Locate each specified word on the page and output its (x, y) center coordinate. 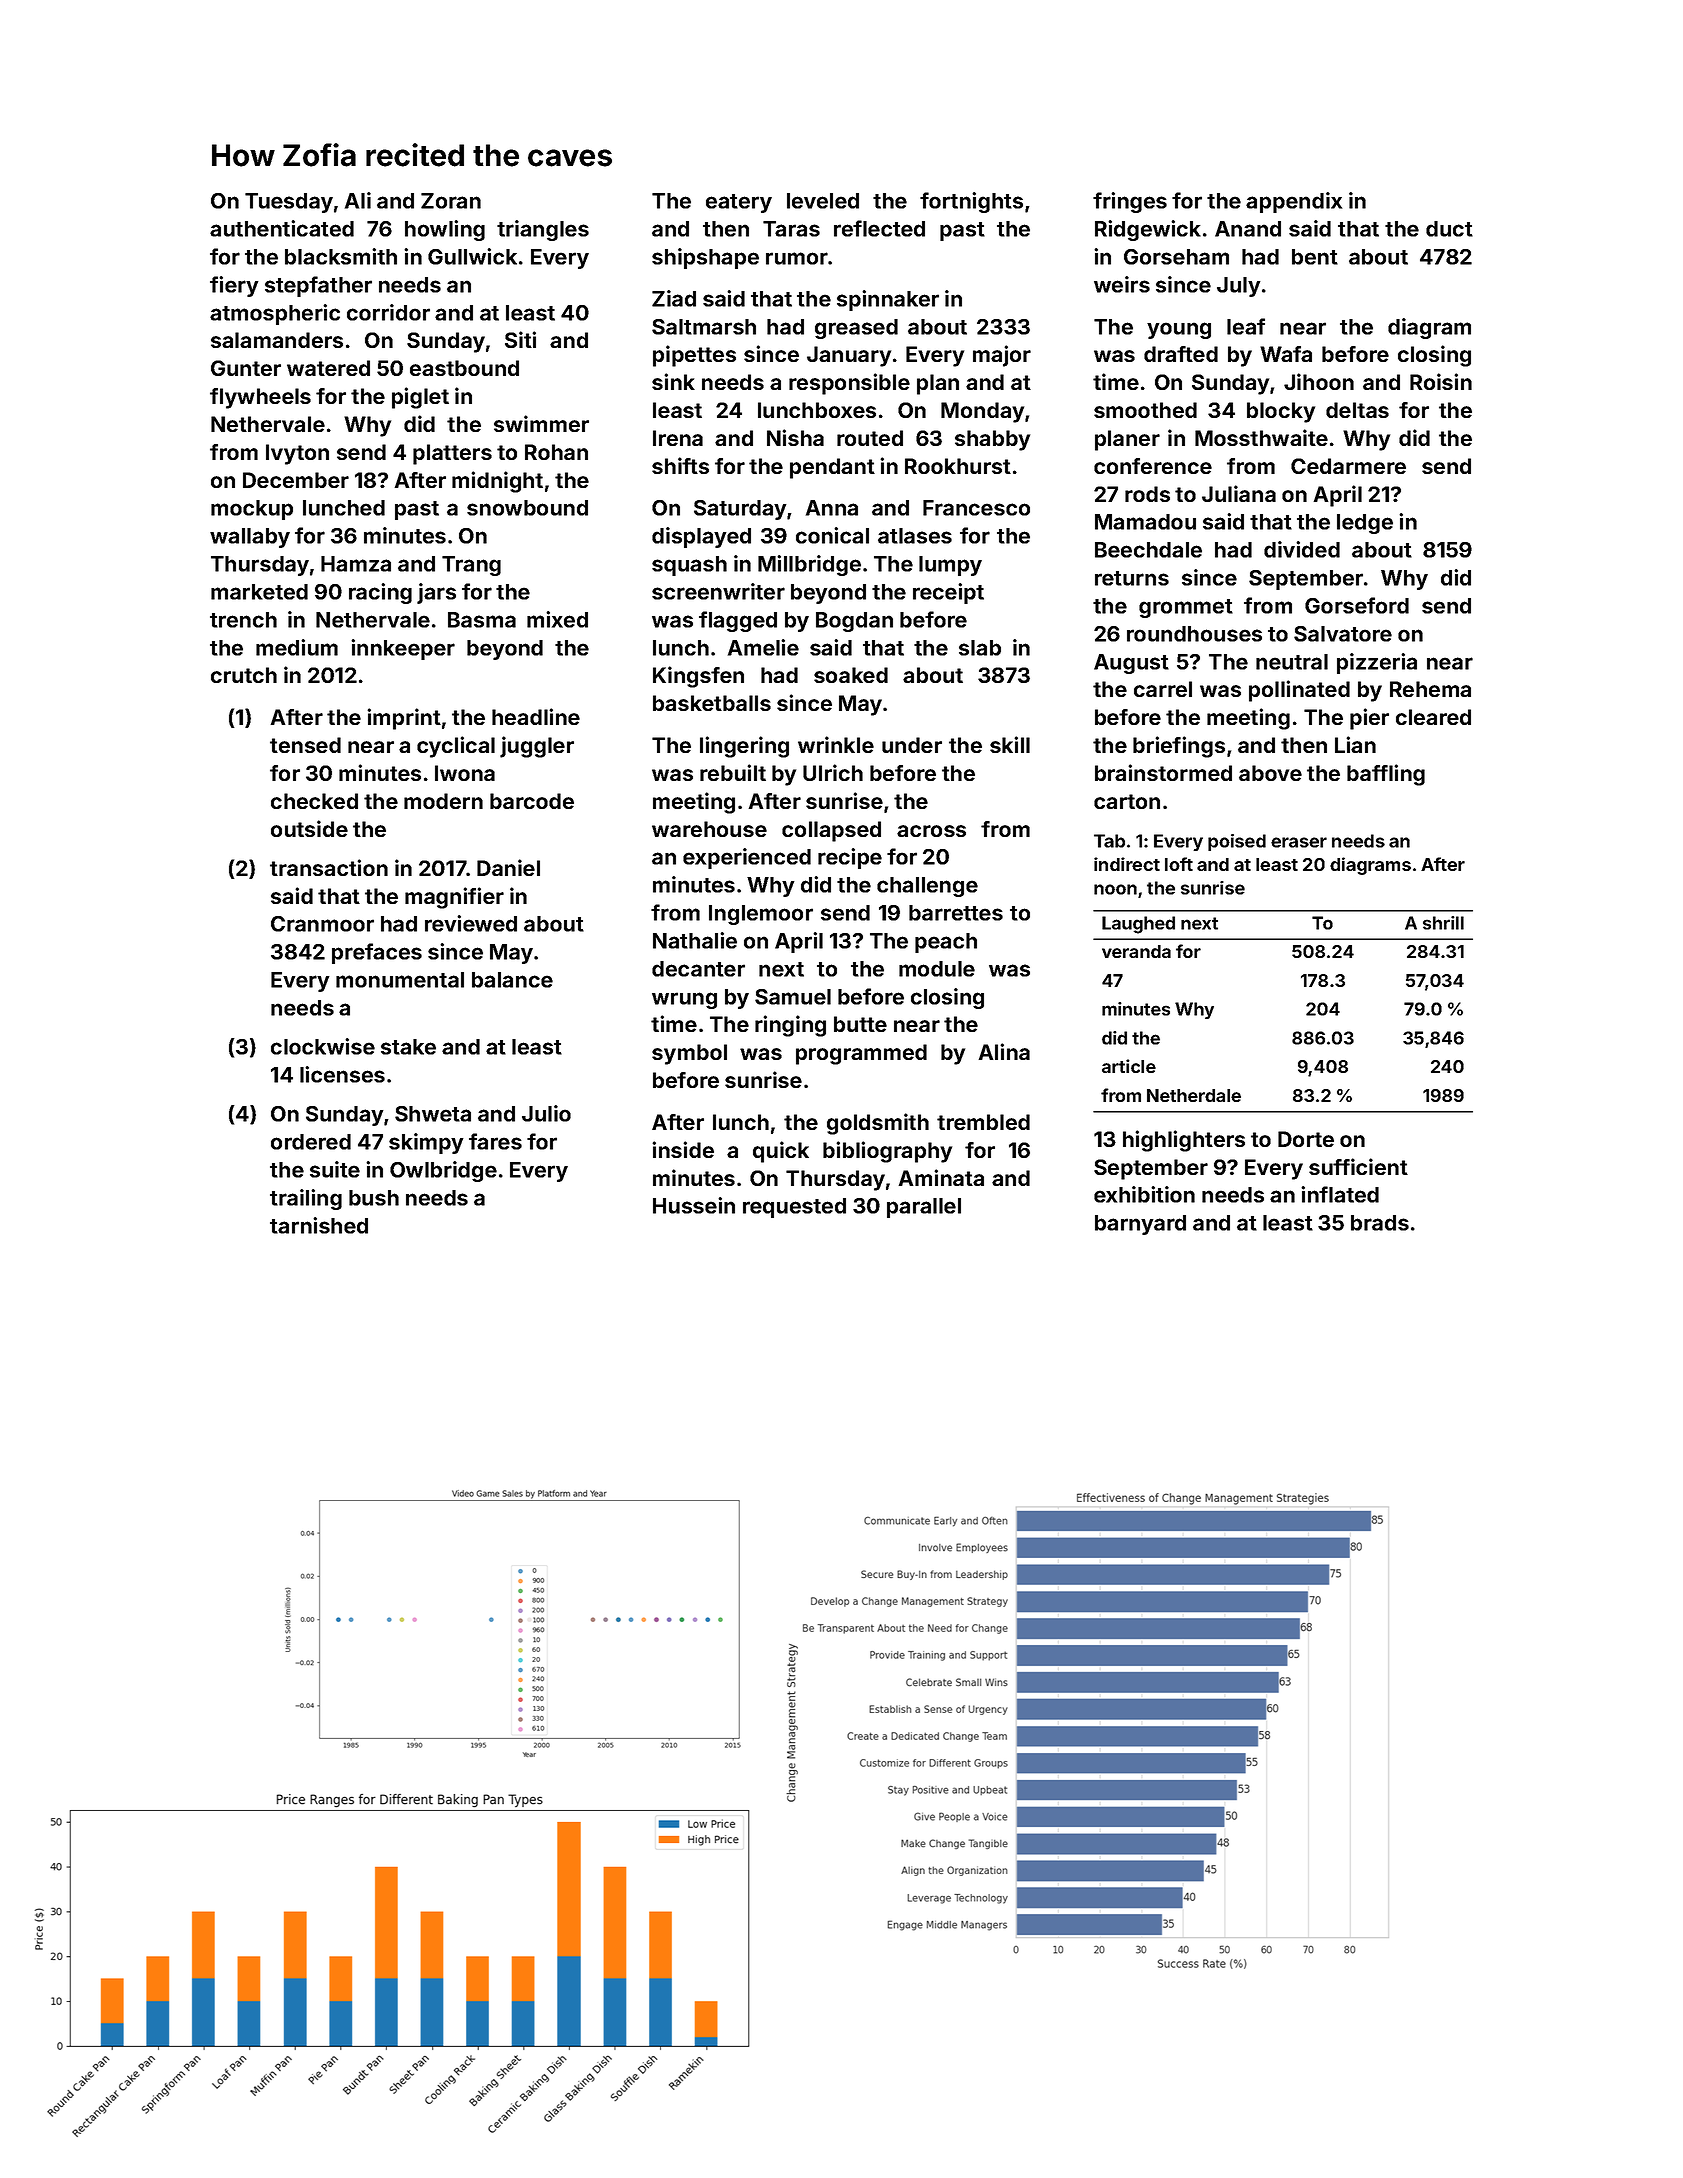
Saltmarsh (704, 327)
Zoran (451, 201)
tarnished (319, 1225)
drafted (1181, 354)
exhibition (1144, 1194)
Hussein (694, 1205)
